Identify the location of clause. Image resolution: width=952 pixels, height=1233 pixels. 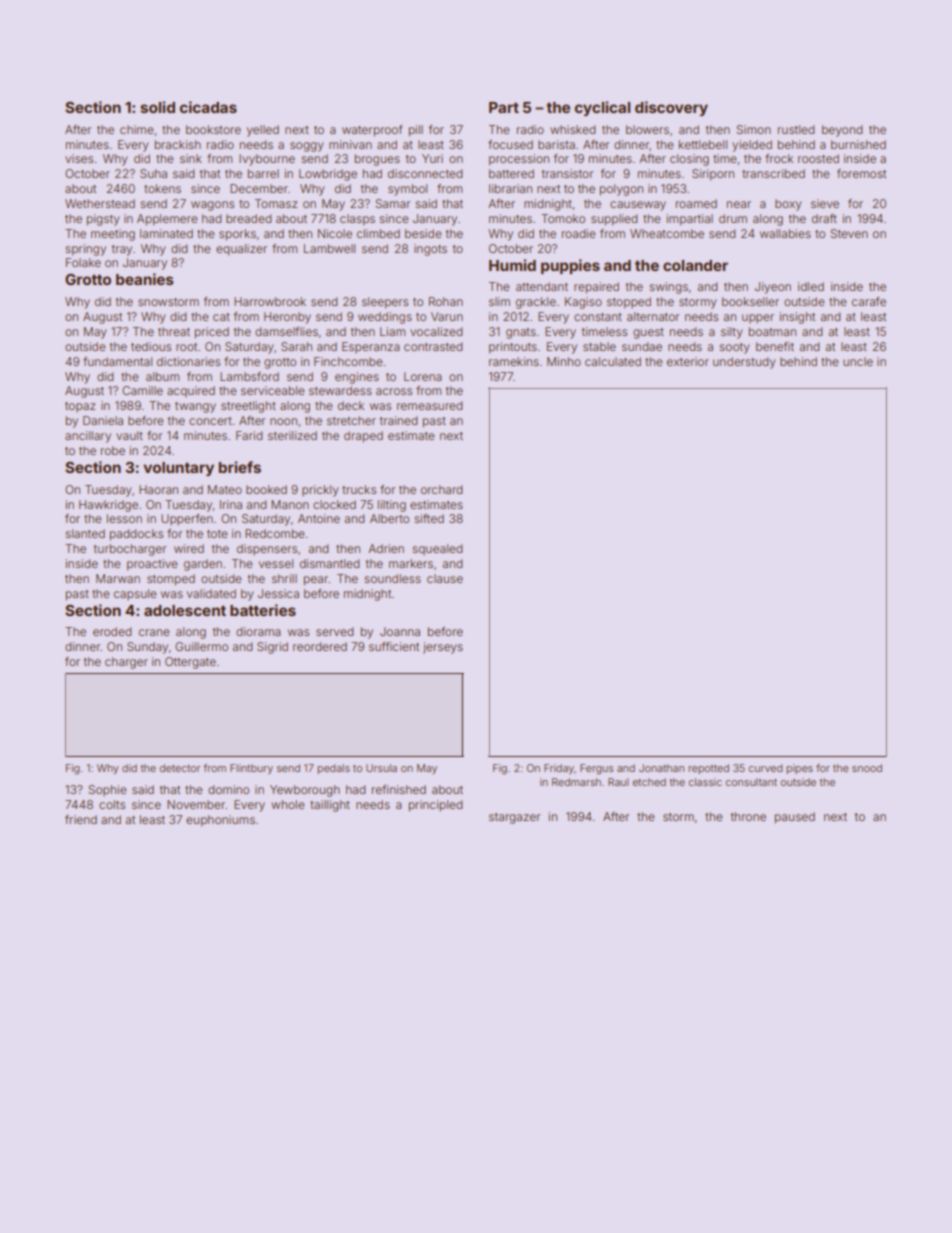
(445, 578).
